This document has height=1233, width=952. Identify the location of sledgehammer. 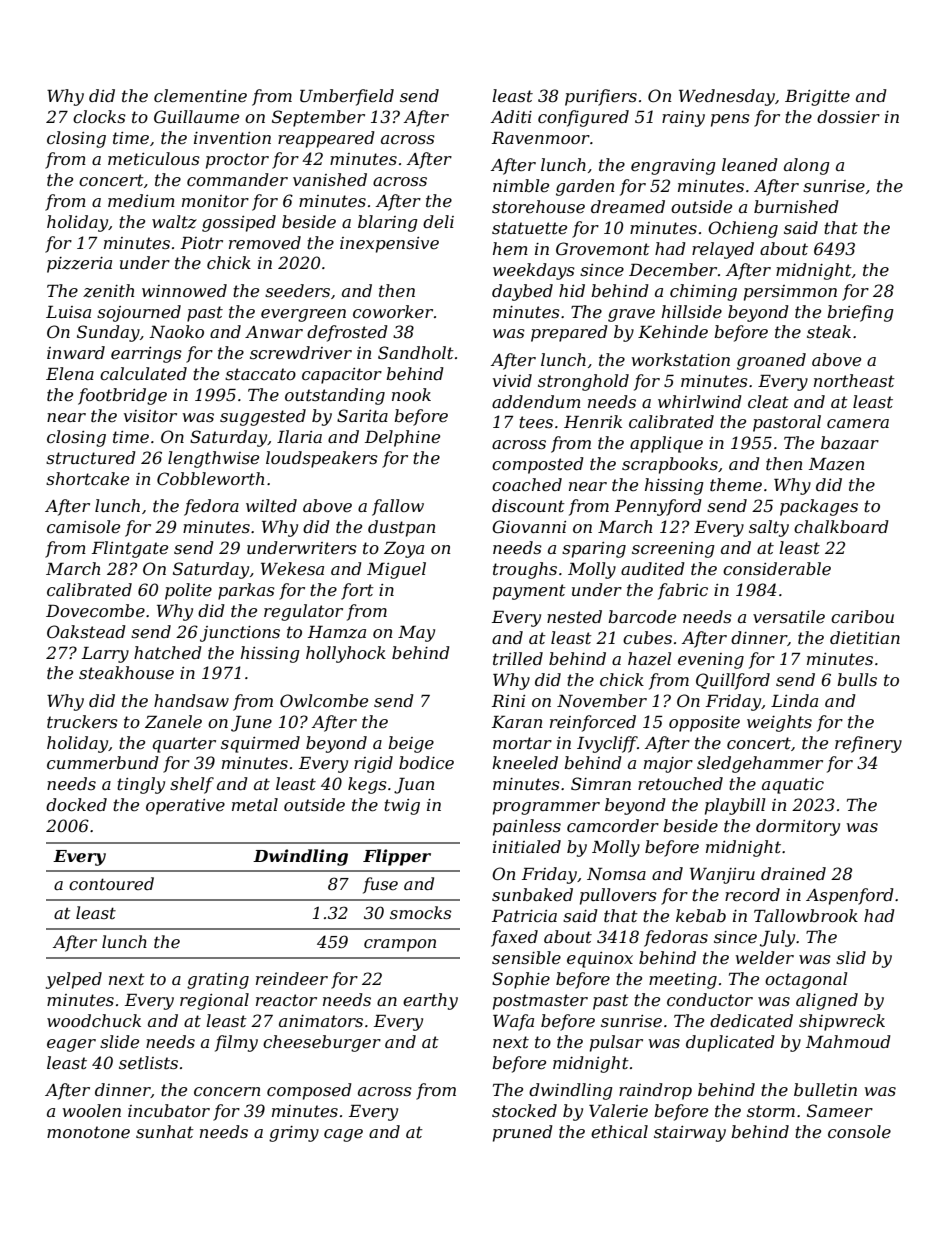
(760, 764).
